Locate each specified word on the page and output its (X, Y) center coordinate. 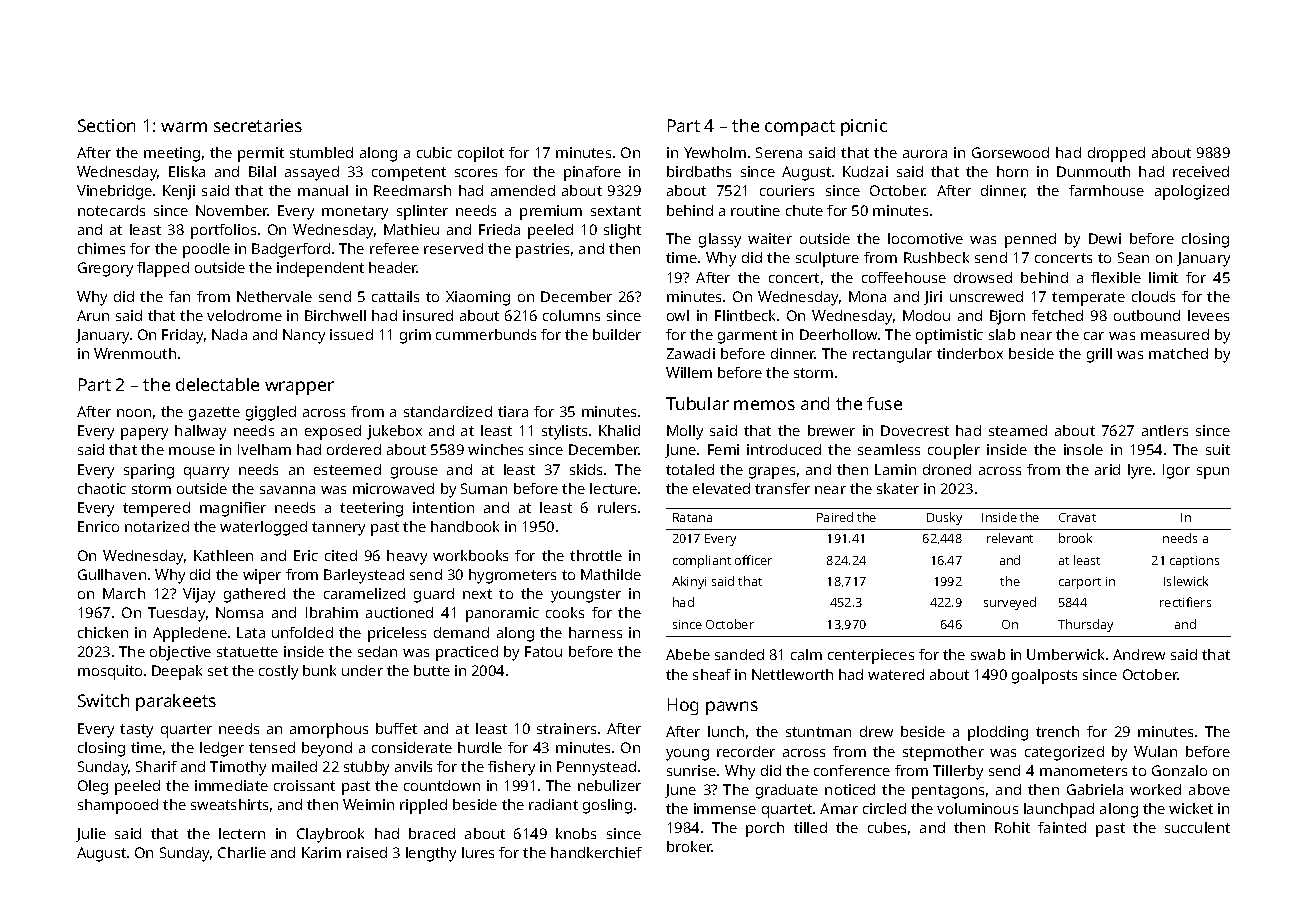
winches (495, 449)
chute (804, 210)
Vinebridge (114, 192)
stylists (564, 432)
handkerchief (596, 852)
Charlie (242, 852)
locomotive (925, 238)
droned (947, 469)
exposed (333, 432)
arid (1107, 469)
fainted (1062, 827)
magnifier (233, 509)
